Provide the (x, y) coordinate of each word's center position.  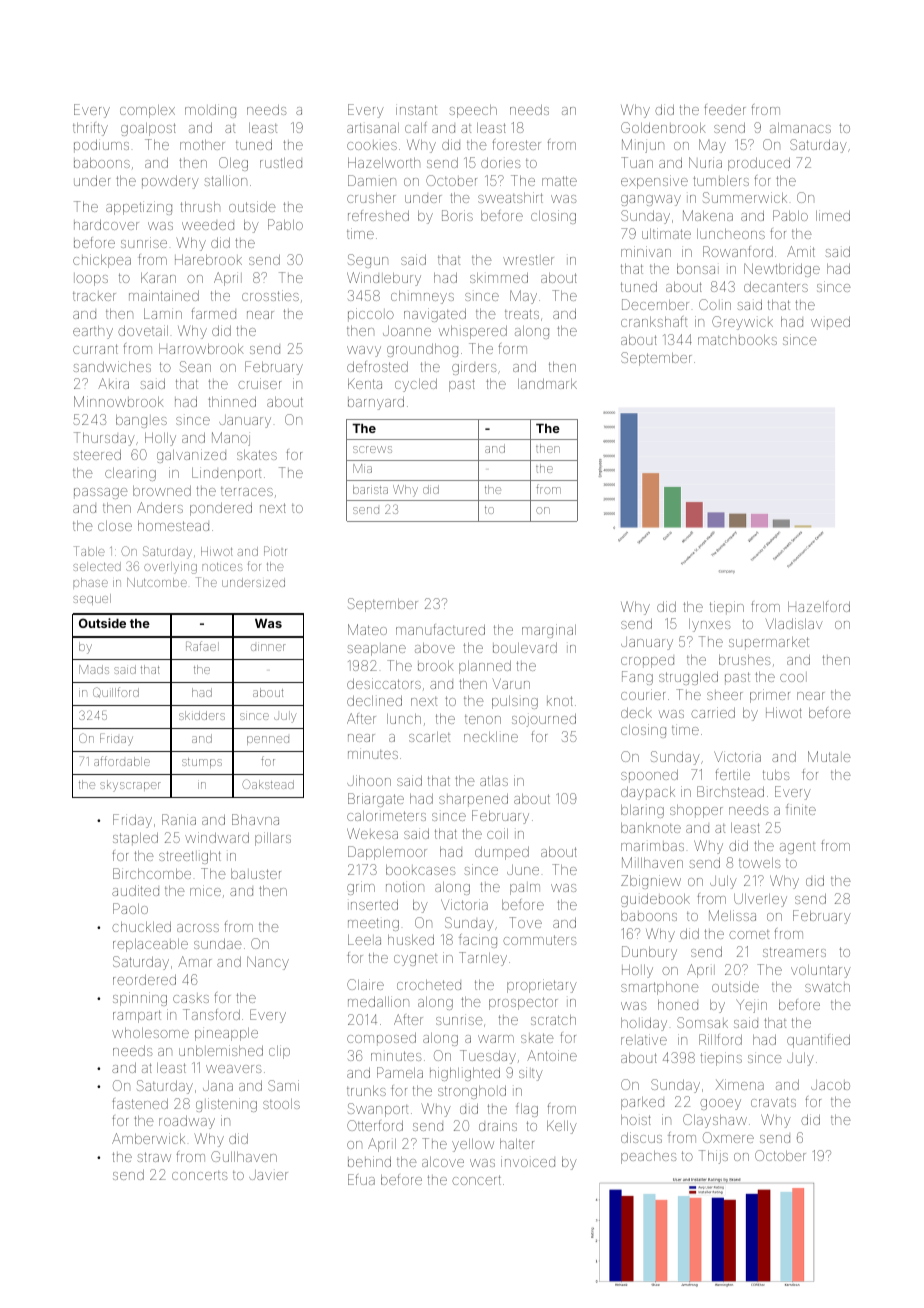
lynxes (709, 625)
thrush (200, 207)
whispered (473, 332)
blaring (642, 811)
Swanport (378, 1110)
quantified (818, 1041)
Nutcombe (157, 582)
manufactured (440, 629)
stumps (202, 763)
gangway (651, 200)
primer (770, 696)
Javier (268, 1175)
